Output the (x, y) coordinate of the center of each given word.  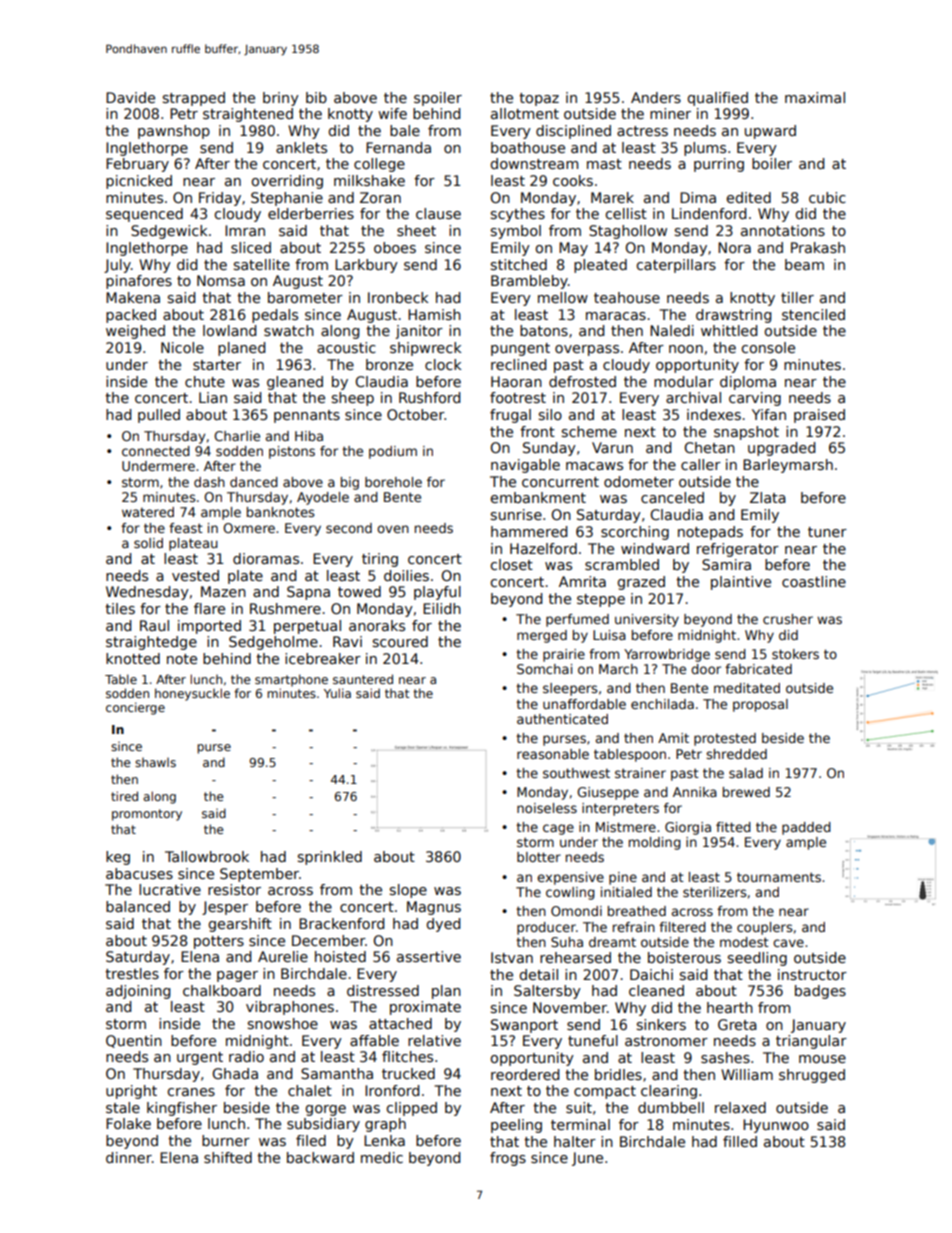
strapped (194, 99)
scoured (400, 641)
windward (655, 548)
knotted (133, 658)
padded (806, 828)
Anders (656, 97)
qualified (717, 99)
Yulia (337, 693)
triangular (811, 1042)
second (349, 528)
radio (246, 1056)
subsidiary (323, 1125)
